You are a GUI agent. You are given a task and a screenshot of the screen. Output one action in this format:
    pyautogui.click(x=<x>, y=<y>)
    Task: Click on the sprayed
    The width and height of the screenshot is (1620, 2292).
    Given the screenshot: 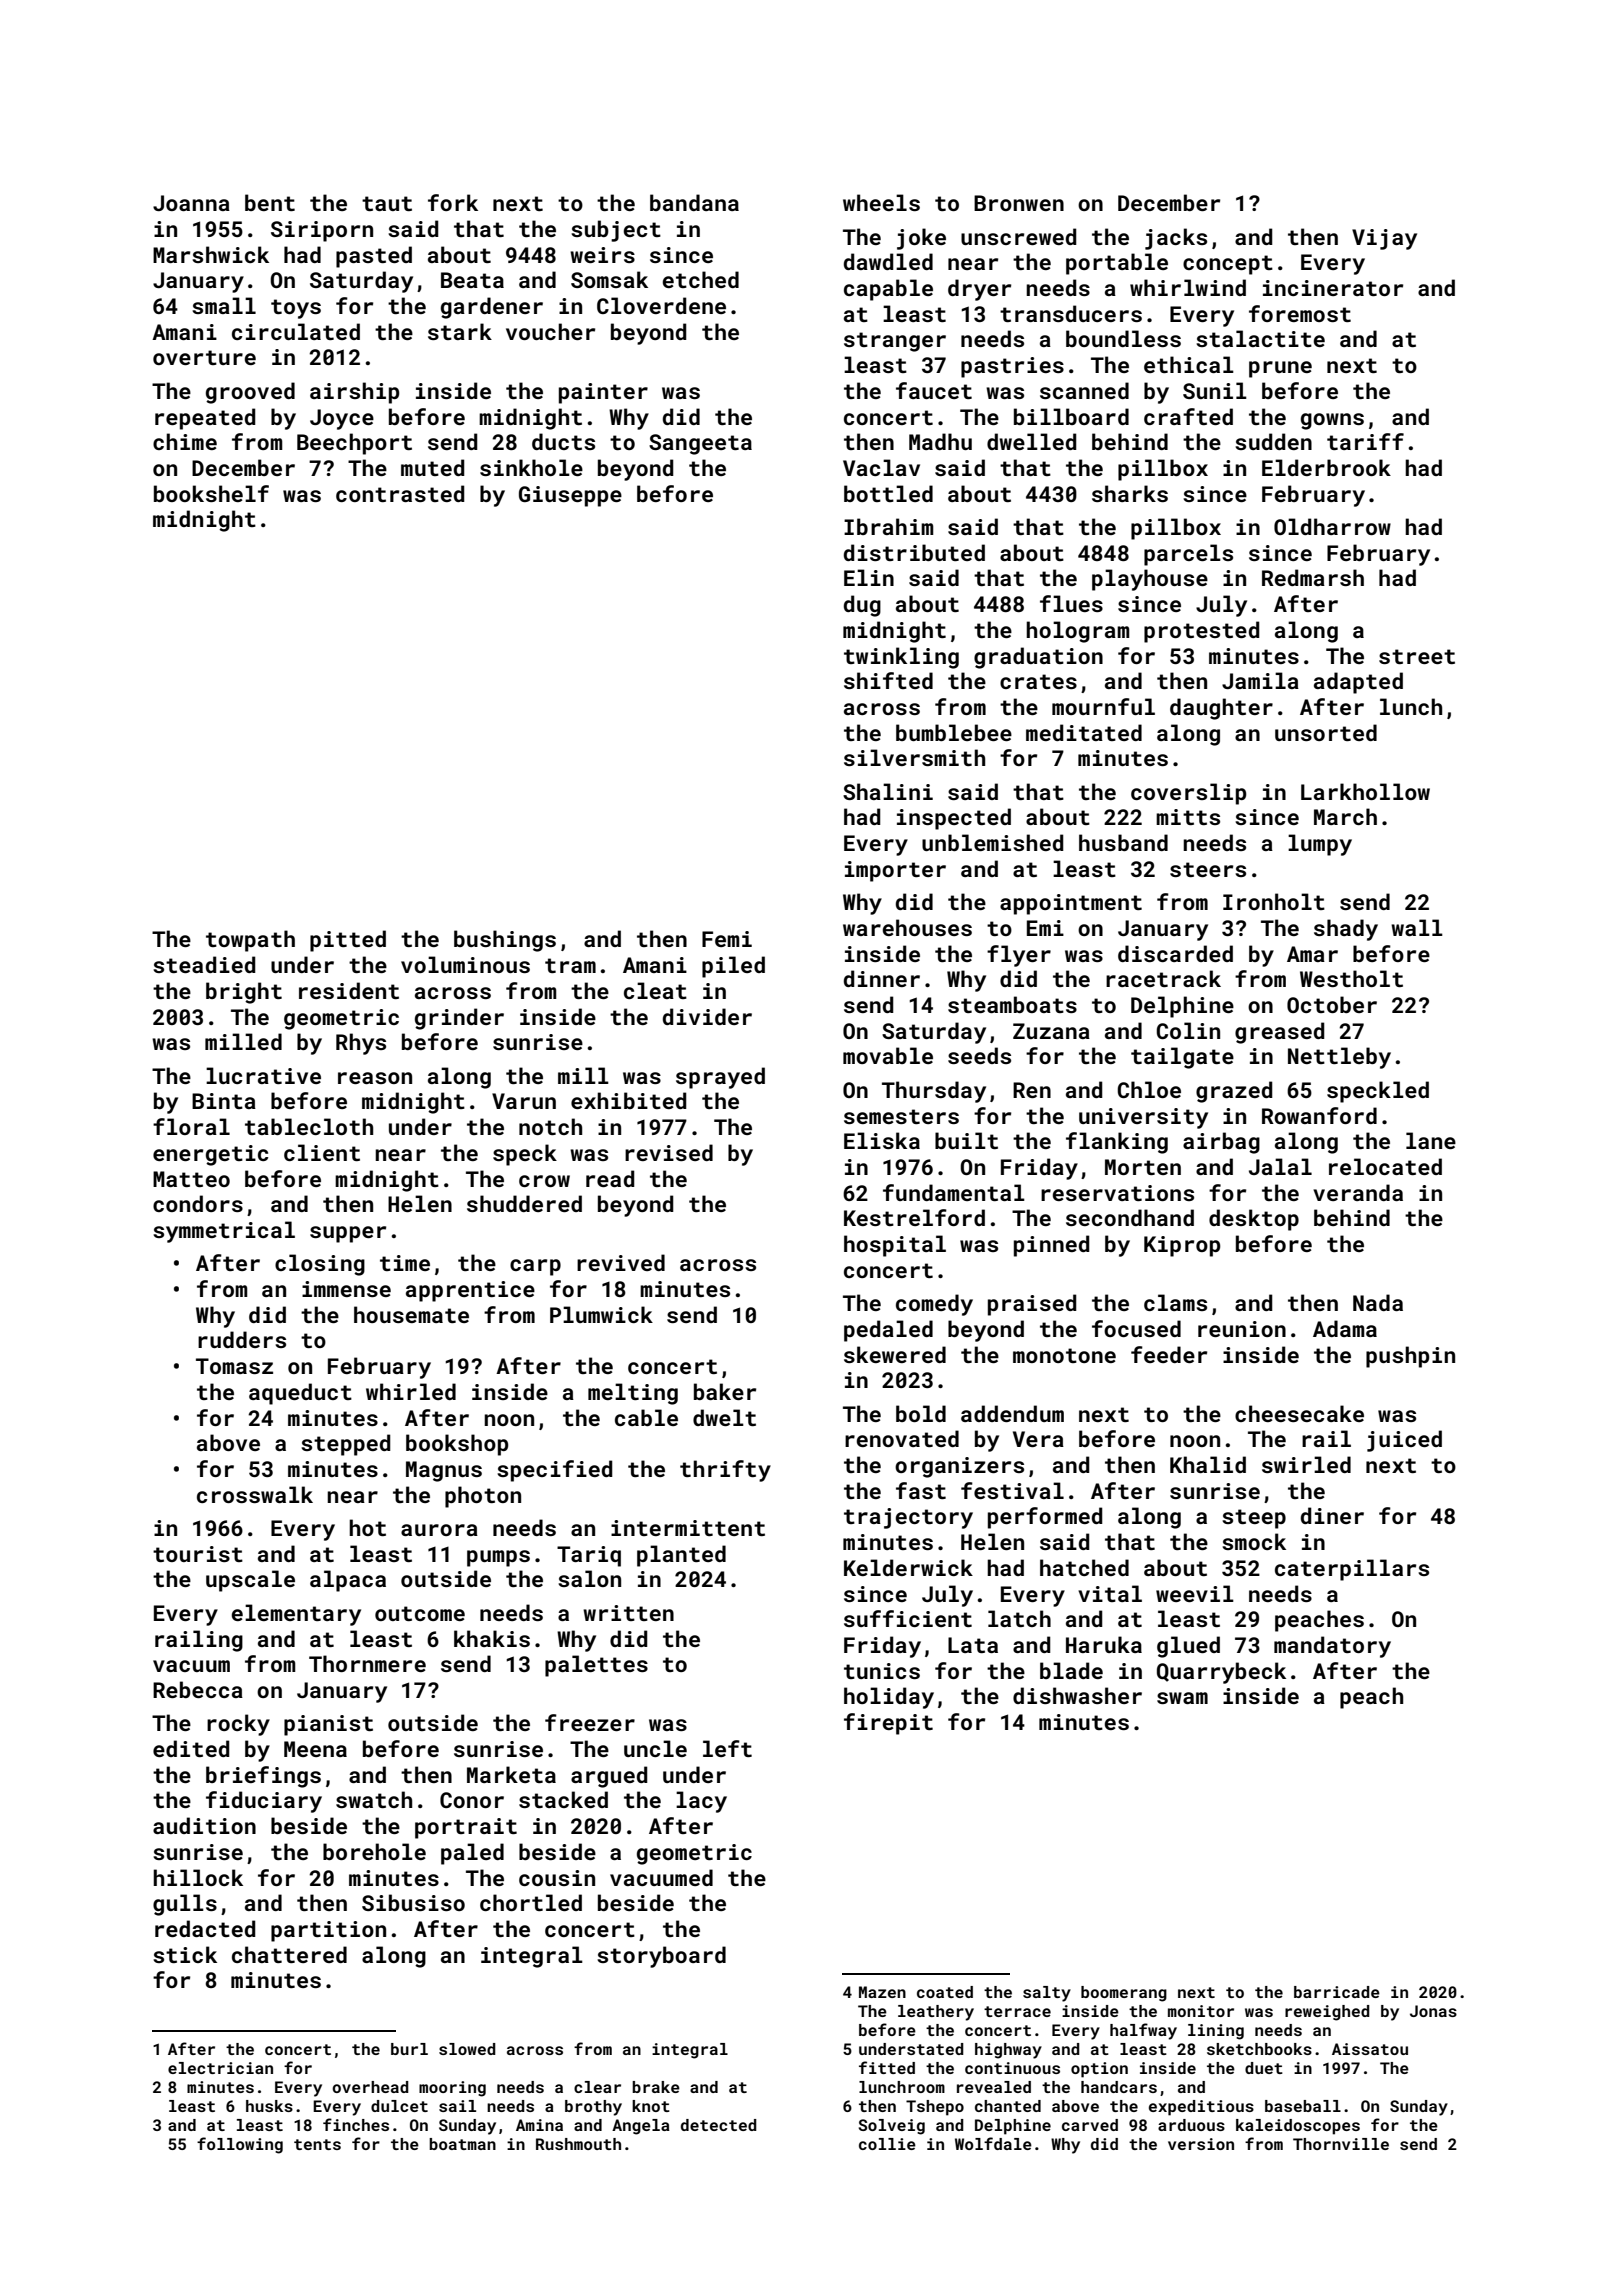 What is the action you would take?
    pyautogui.click(x=720, y=1078)
